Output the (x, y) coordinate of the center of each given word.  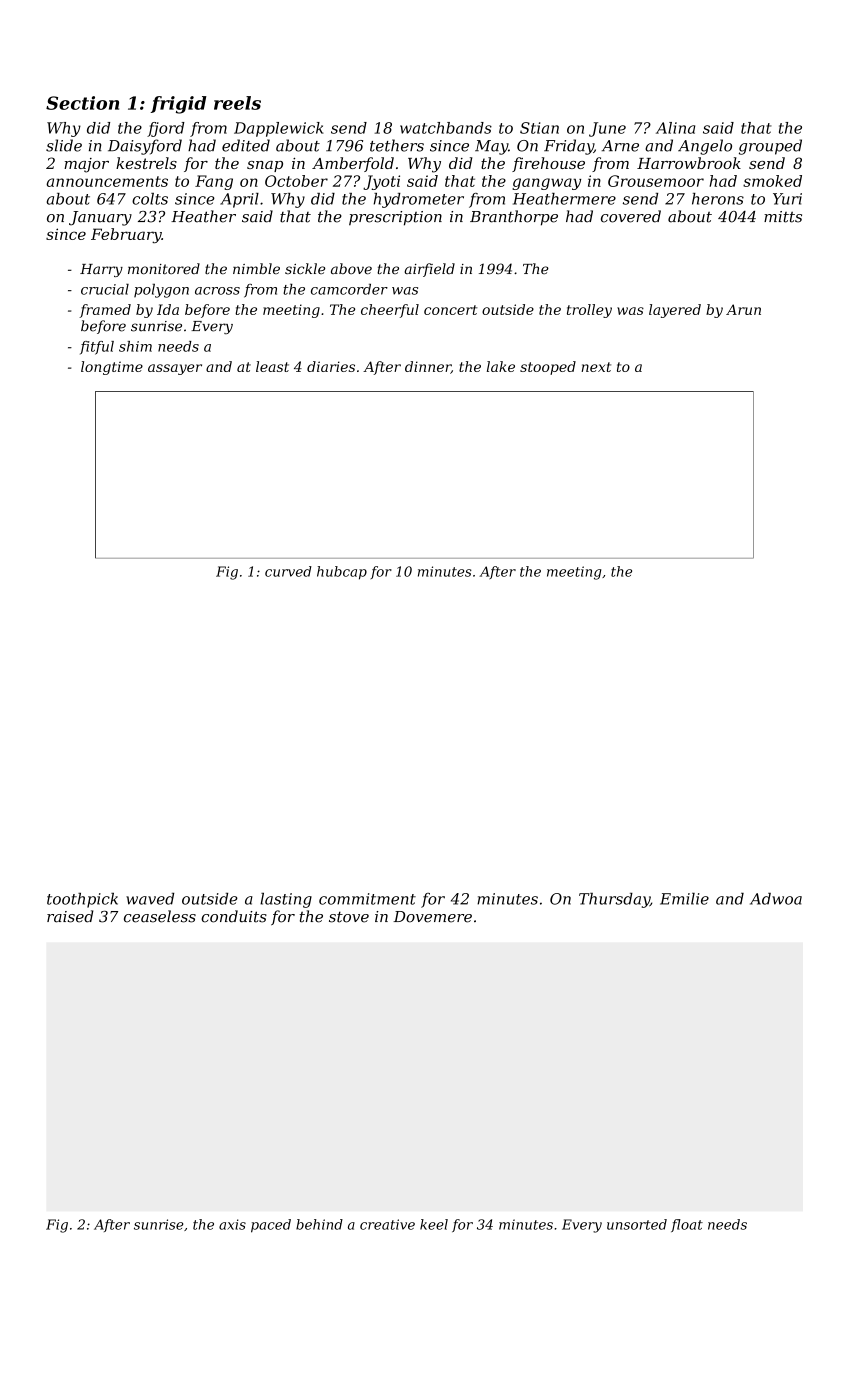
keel (434, 1224)
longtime (112, 368)
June (607, 129)
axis (232, 1224)
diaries (331, 366)
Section (82, 103)
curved (288, 571)
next (596, 367)
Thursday (614, 900)
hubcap (342, 573)
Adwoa (776, 899)
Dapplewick (279, 129)
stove (349, 917)
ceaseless (160, 916)
